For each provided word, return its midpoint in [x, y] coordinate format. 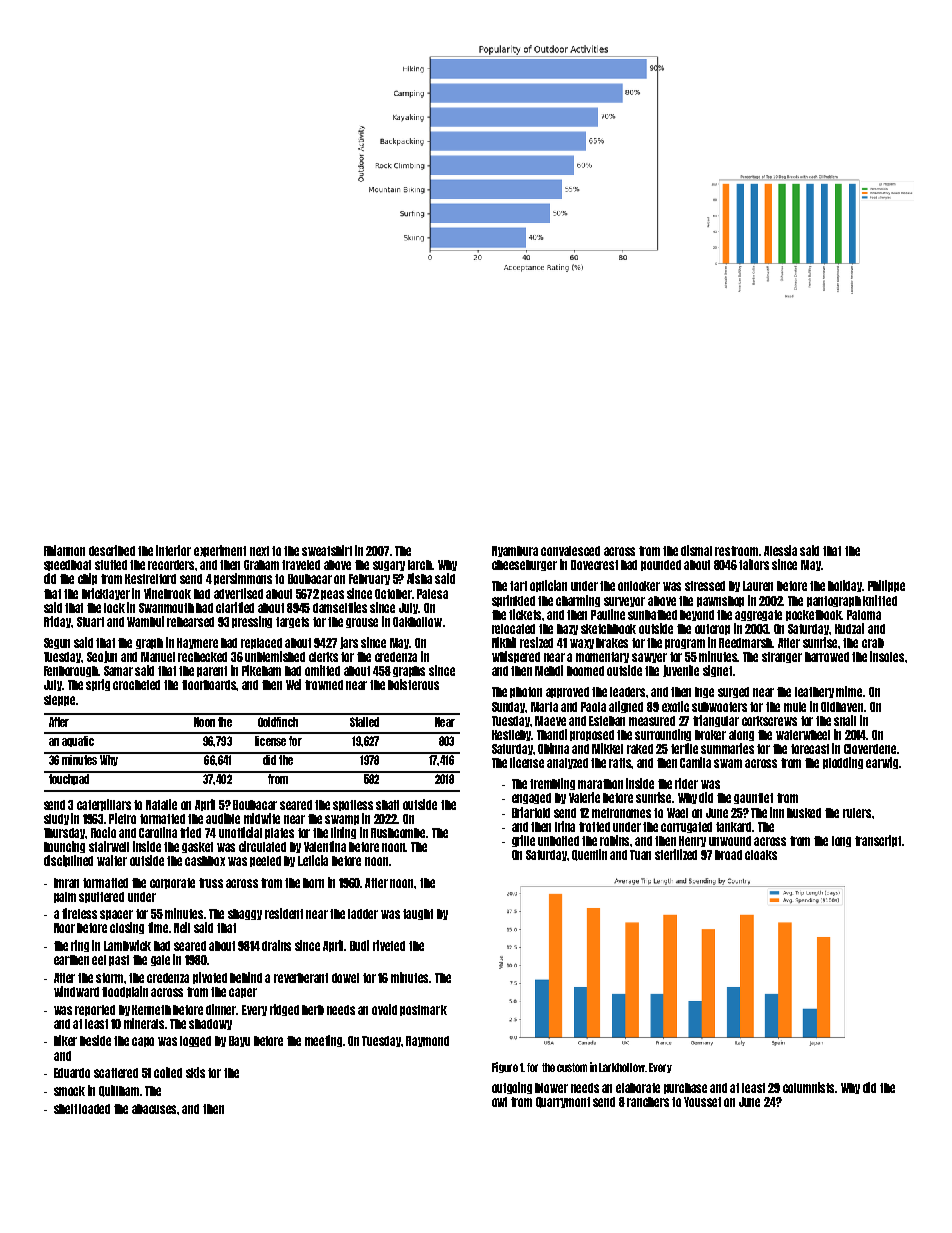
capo [143, 1042]
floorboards [209, 685]
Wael [677, 813]
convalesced [570, 551]
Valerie [584, 797]
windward [76, 991]
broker [710, 735]
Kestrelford [150, 579]
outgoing [512, 1088]
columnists [809, 1087]
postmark [423, 1010]
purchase [685, 1088]
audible [223, 818]
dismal [696, 550]
